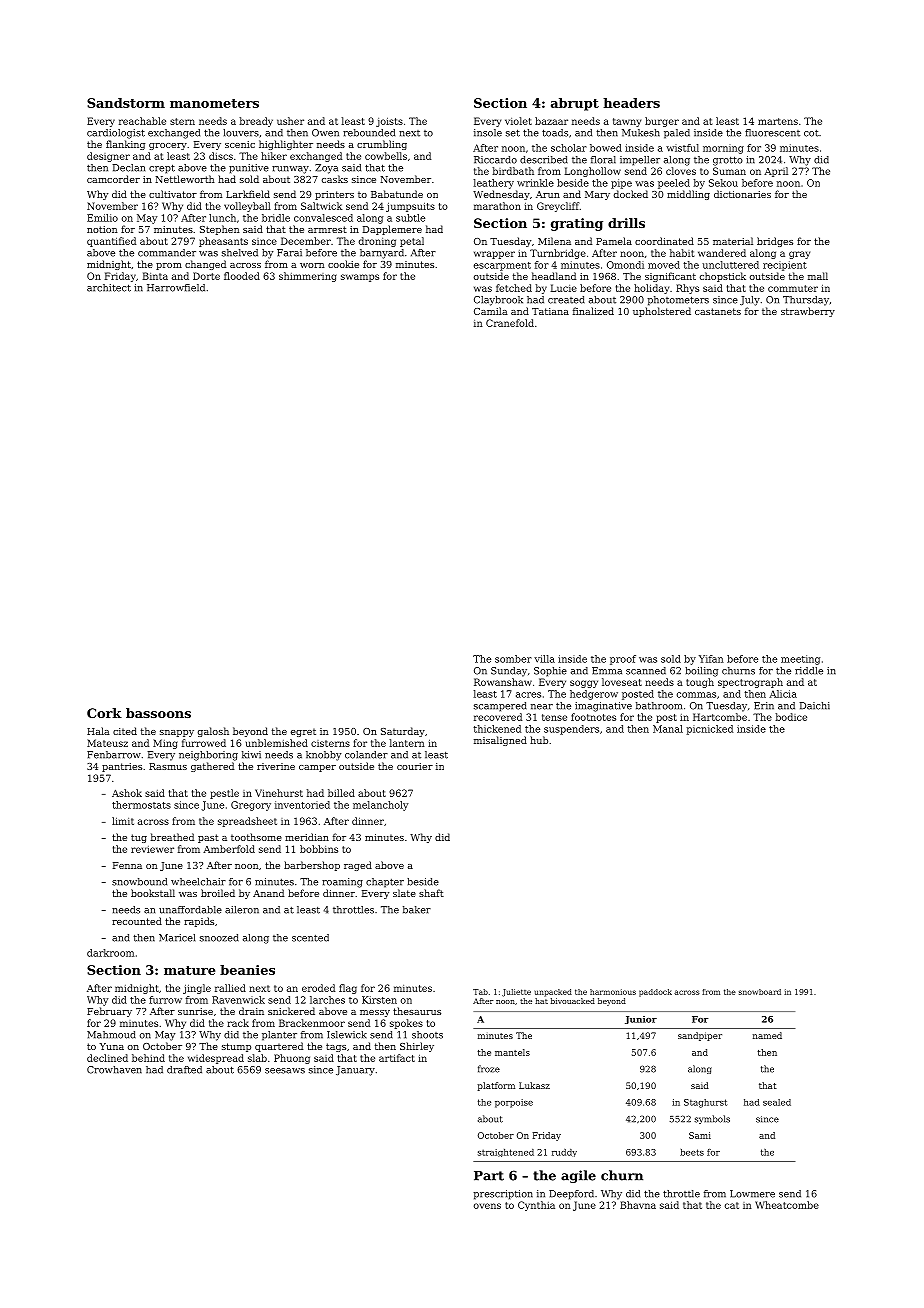 This page has height=1308, width=924. Describe the element at coordinates (638, 1205) in the page. I see `Bhavna` at that location.
